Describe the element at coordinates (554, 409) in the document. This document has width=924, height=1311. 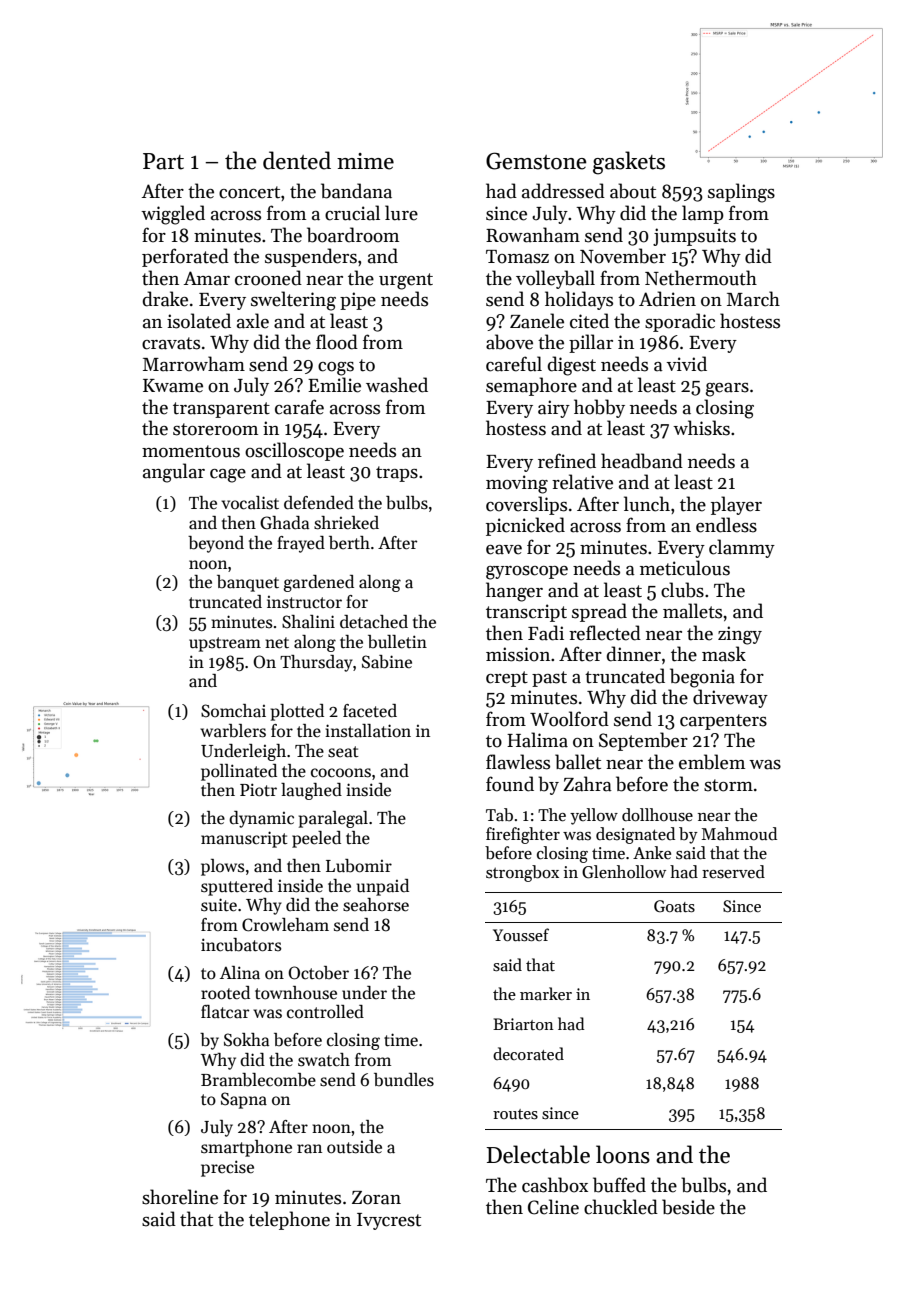
I see `airy` at that location.
